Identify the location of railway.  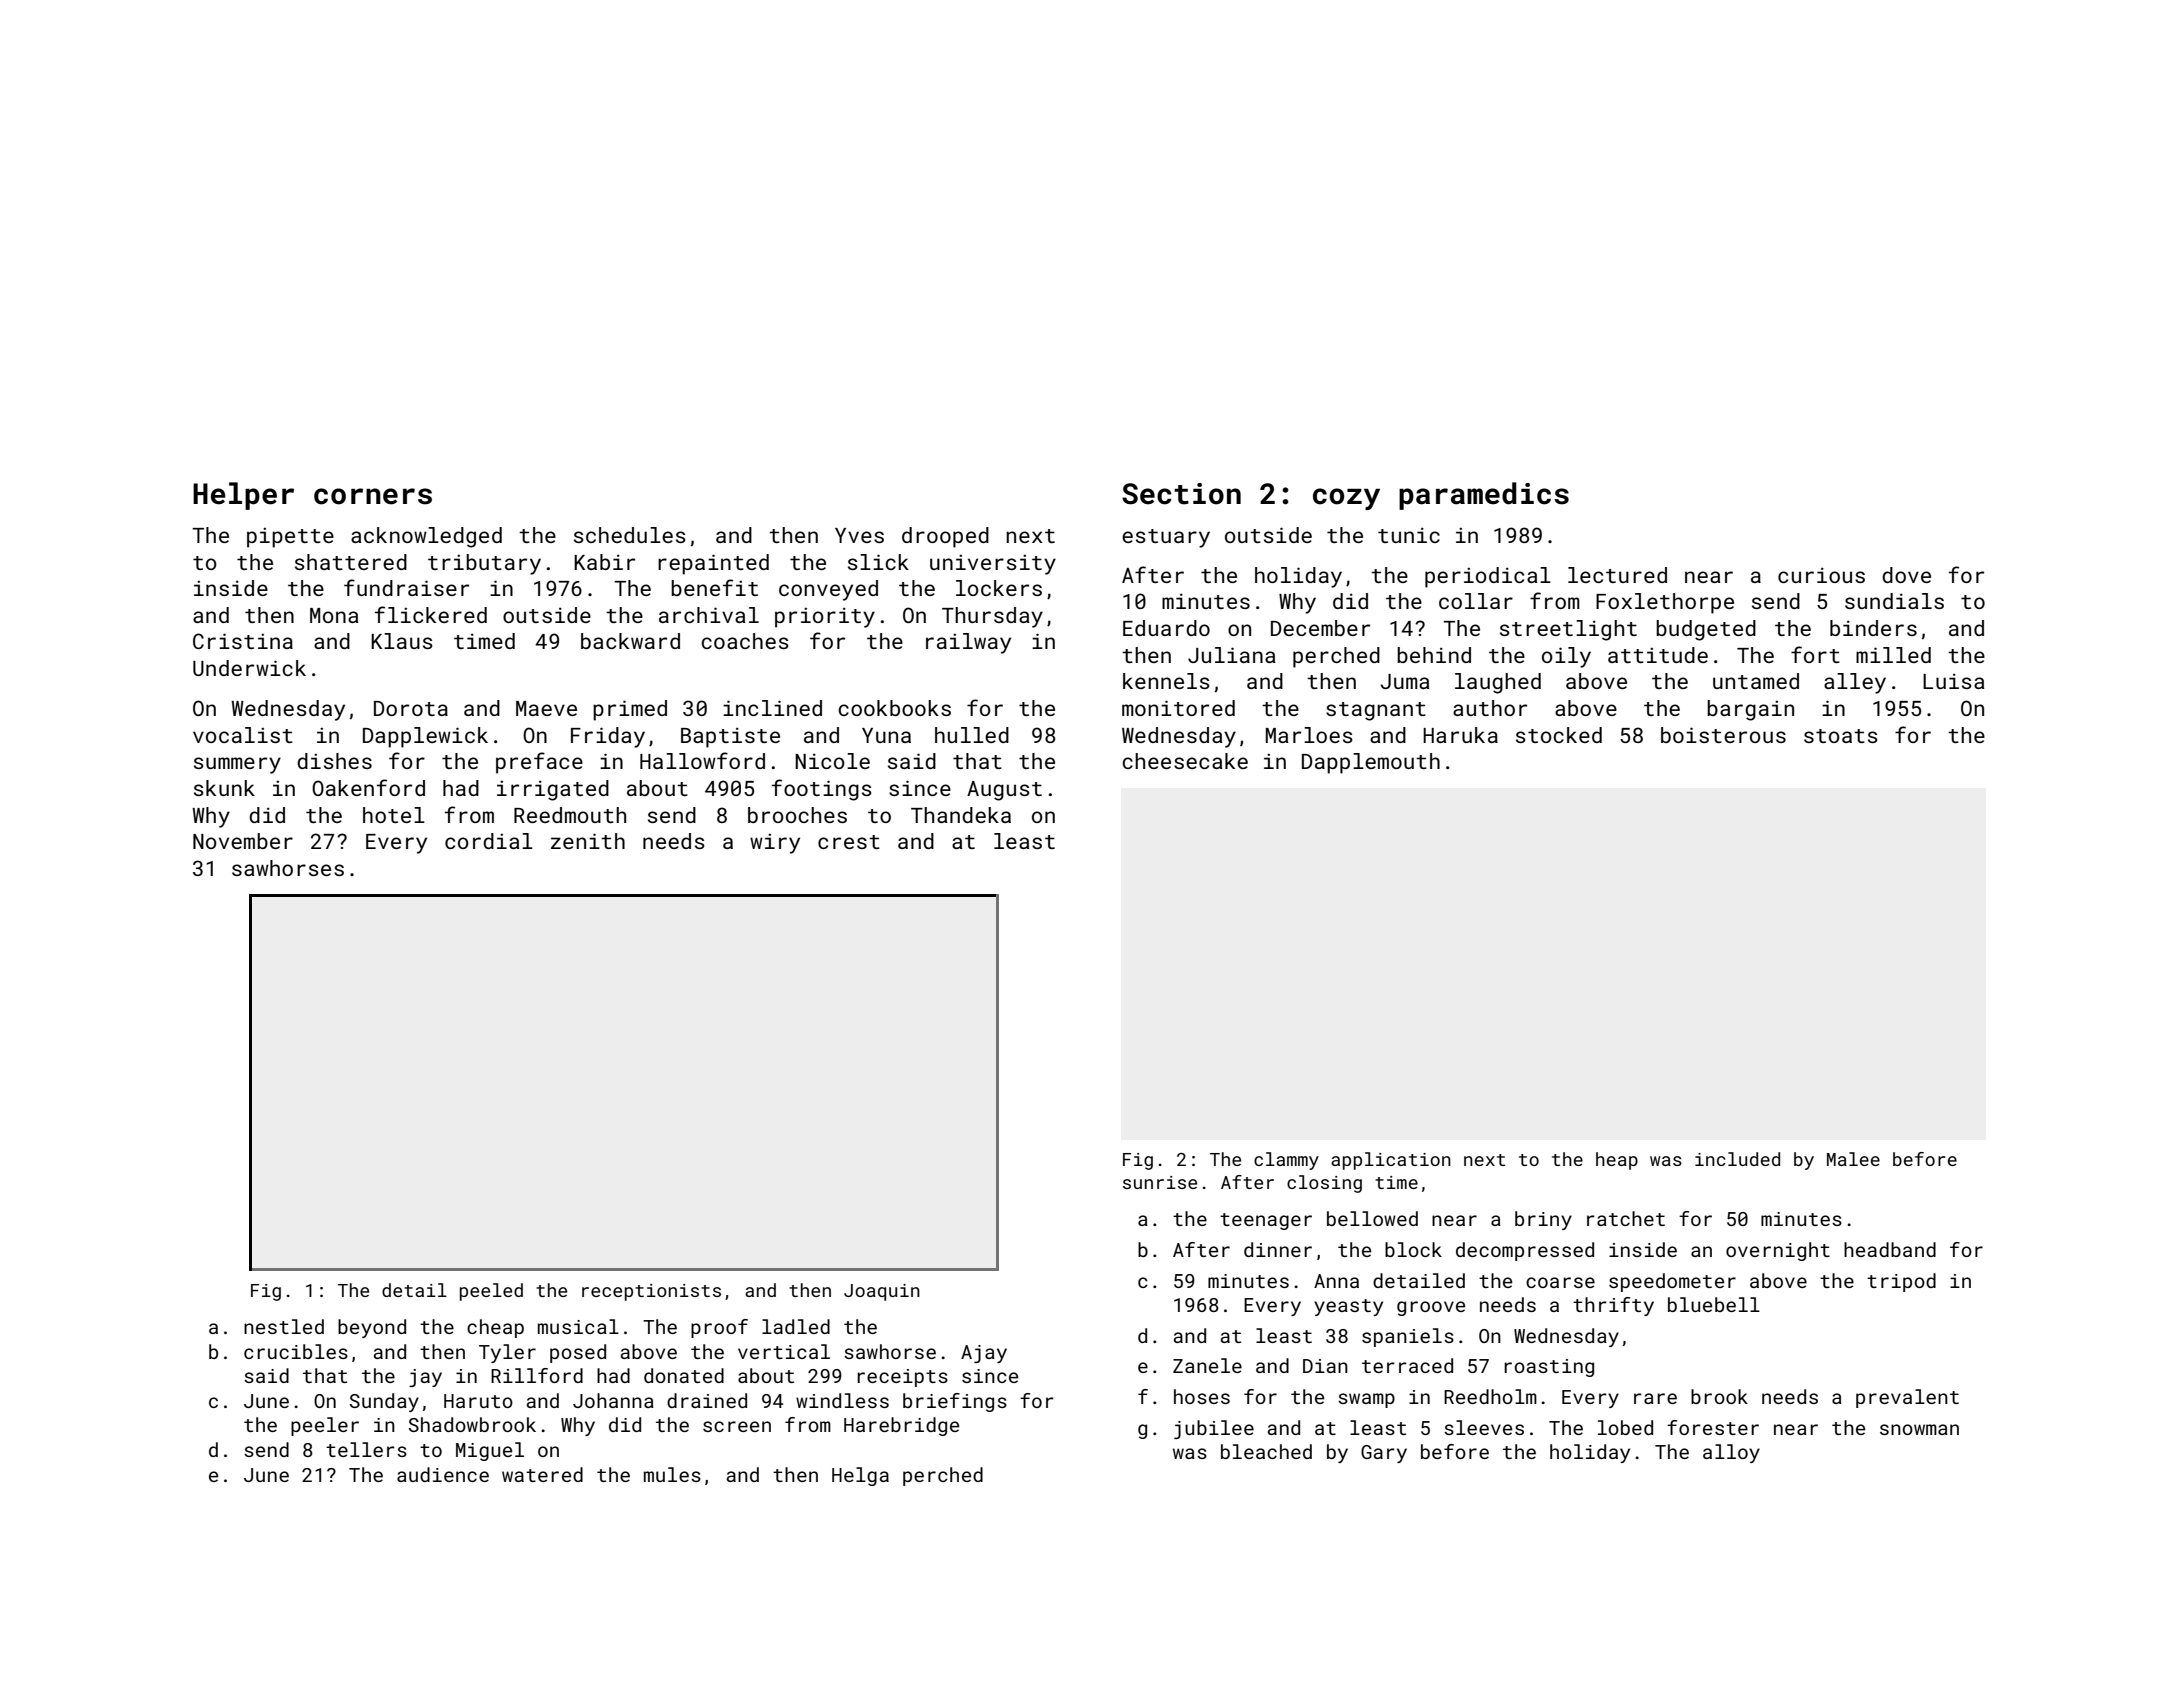
(968, 643).
